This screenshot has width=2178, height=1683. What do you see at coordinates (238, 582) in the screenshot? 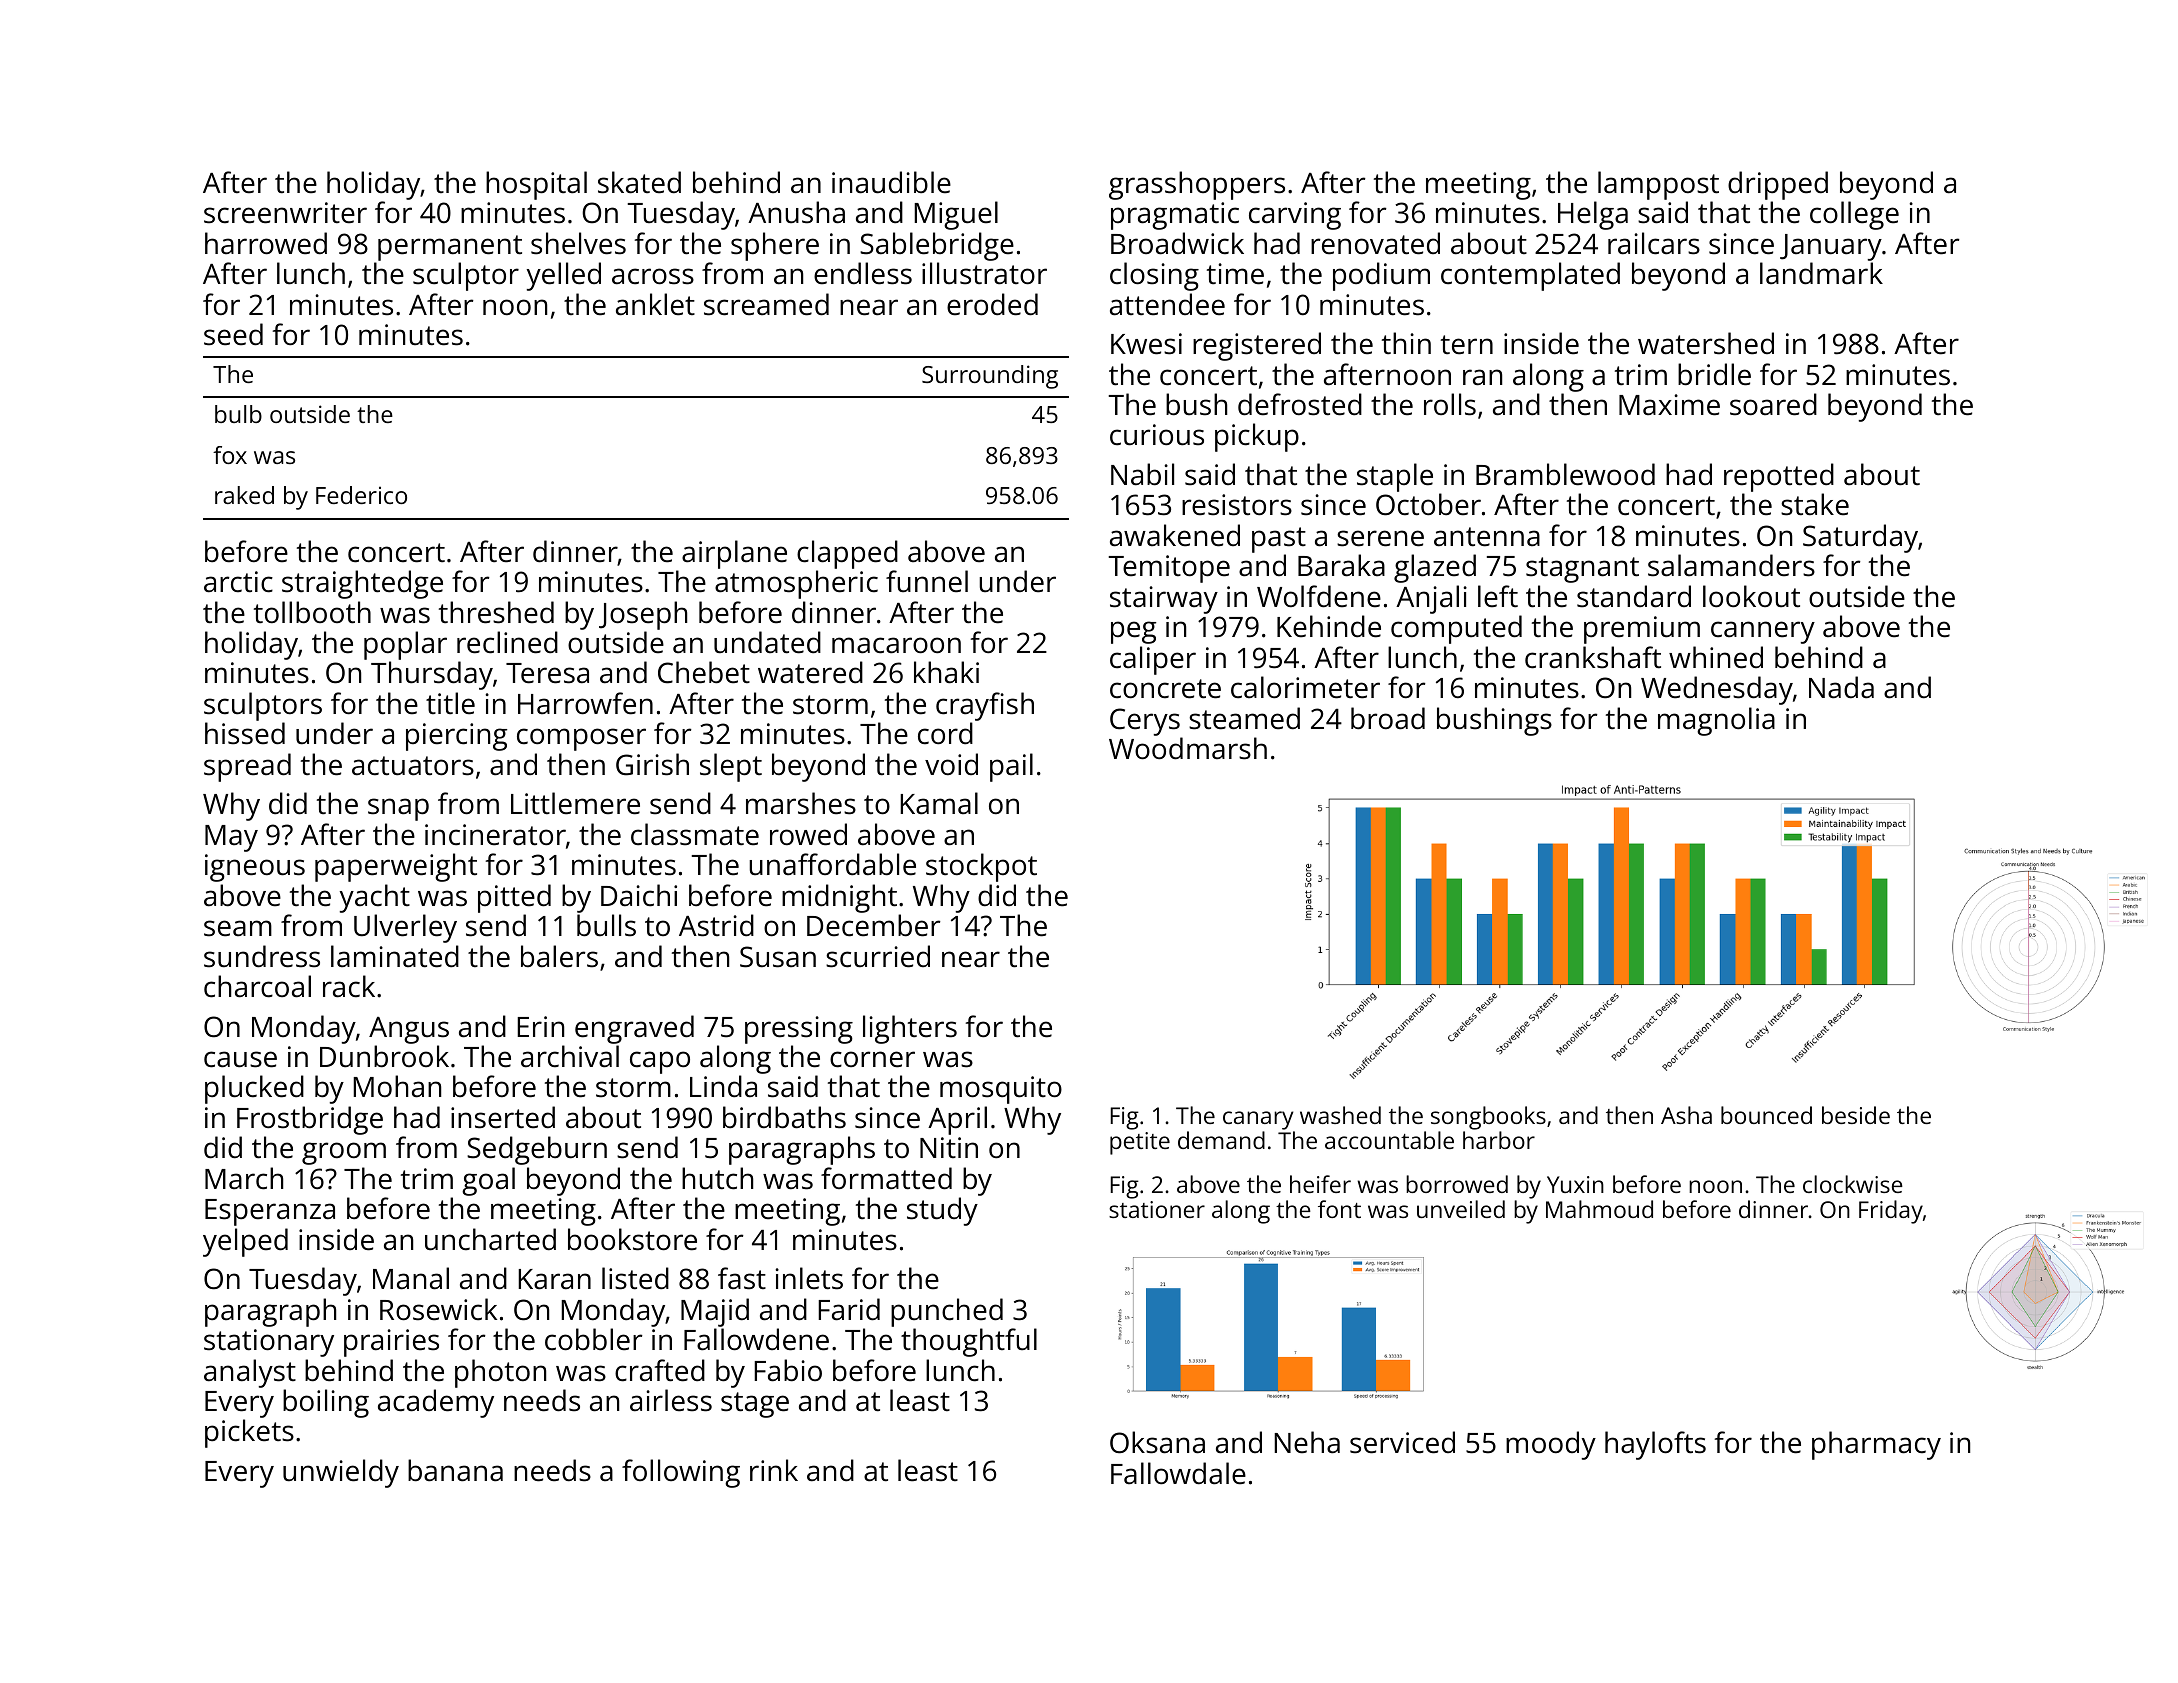
I see `arctic` at bounding box center [238, 582].
